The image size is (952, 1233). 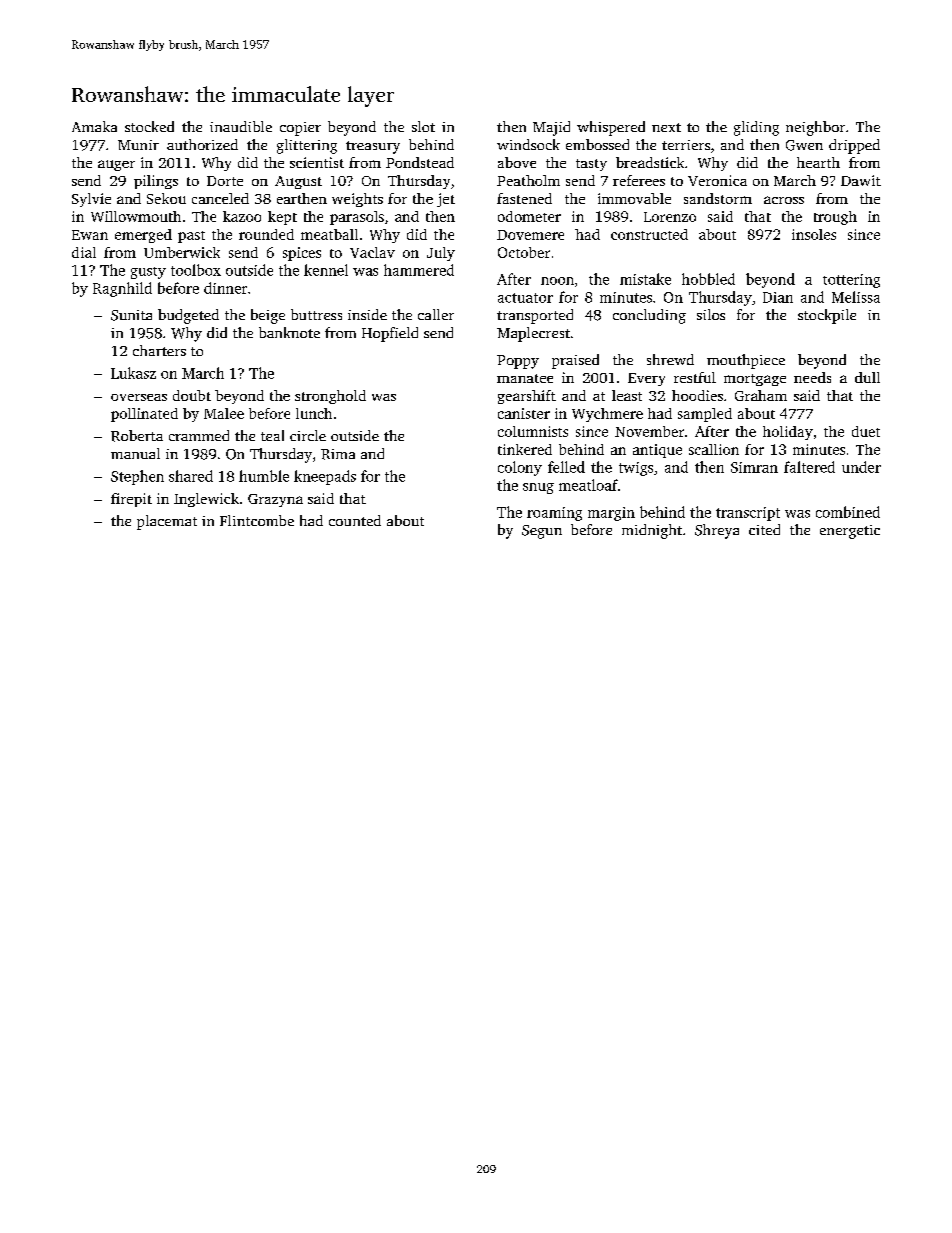 What do you see at coordinates (717, 180) in the document?
I see `Veronica` at bounding box center [717, 180].
